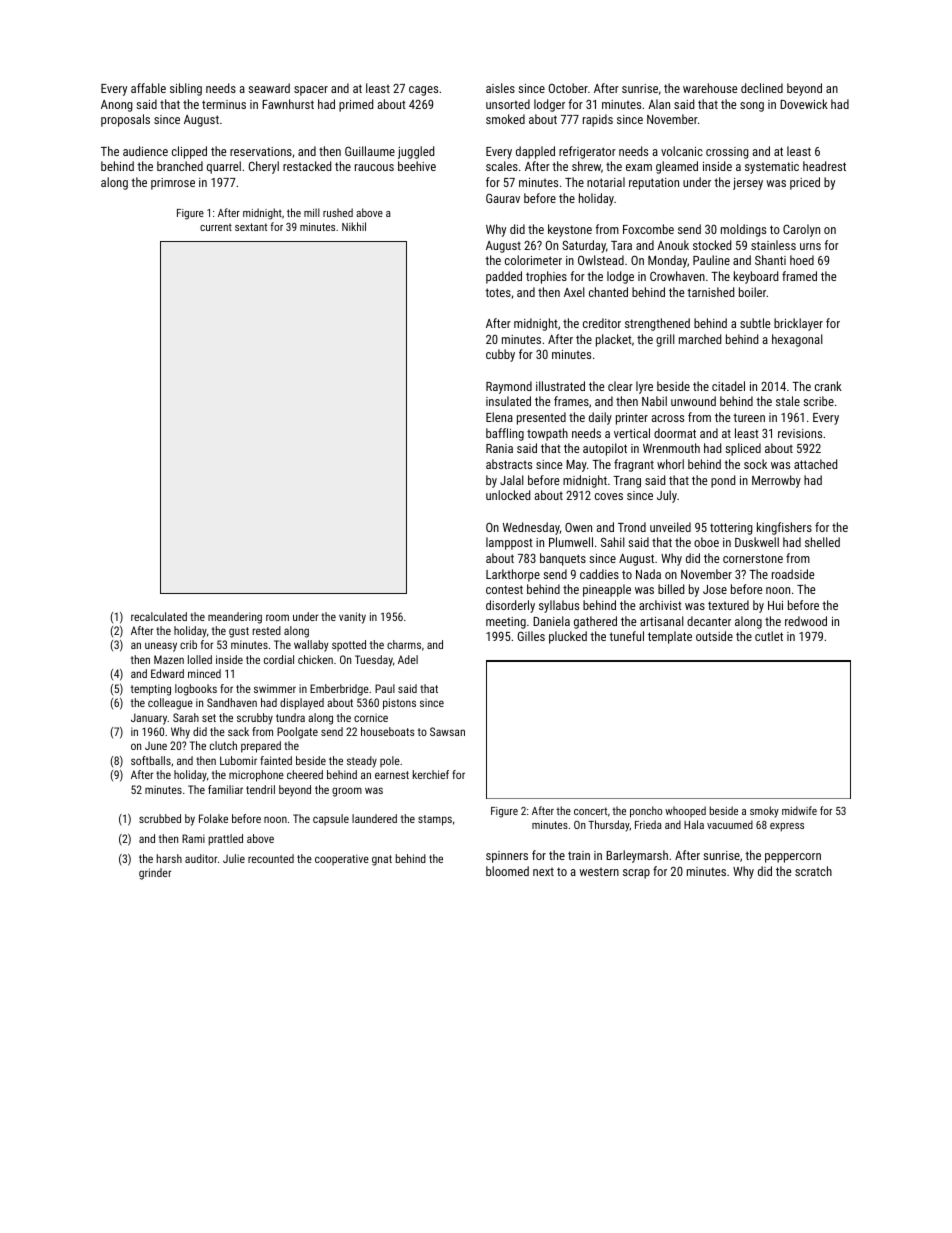  I want to click on warehouse, so click(710, 88).
